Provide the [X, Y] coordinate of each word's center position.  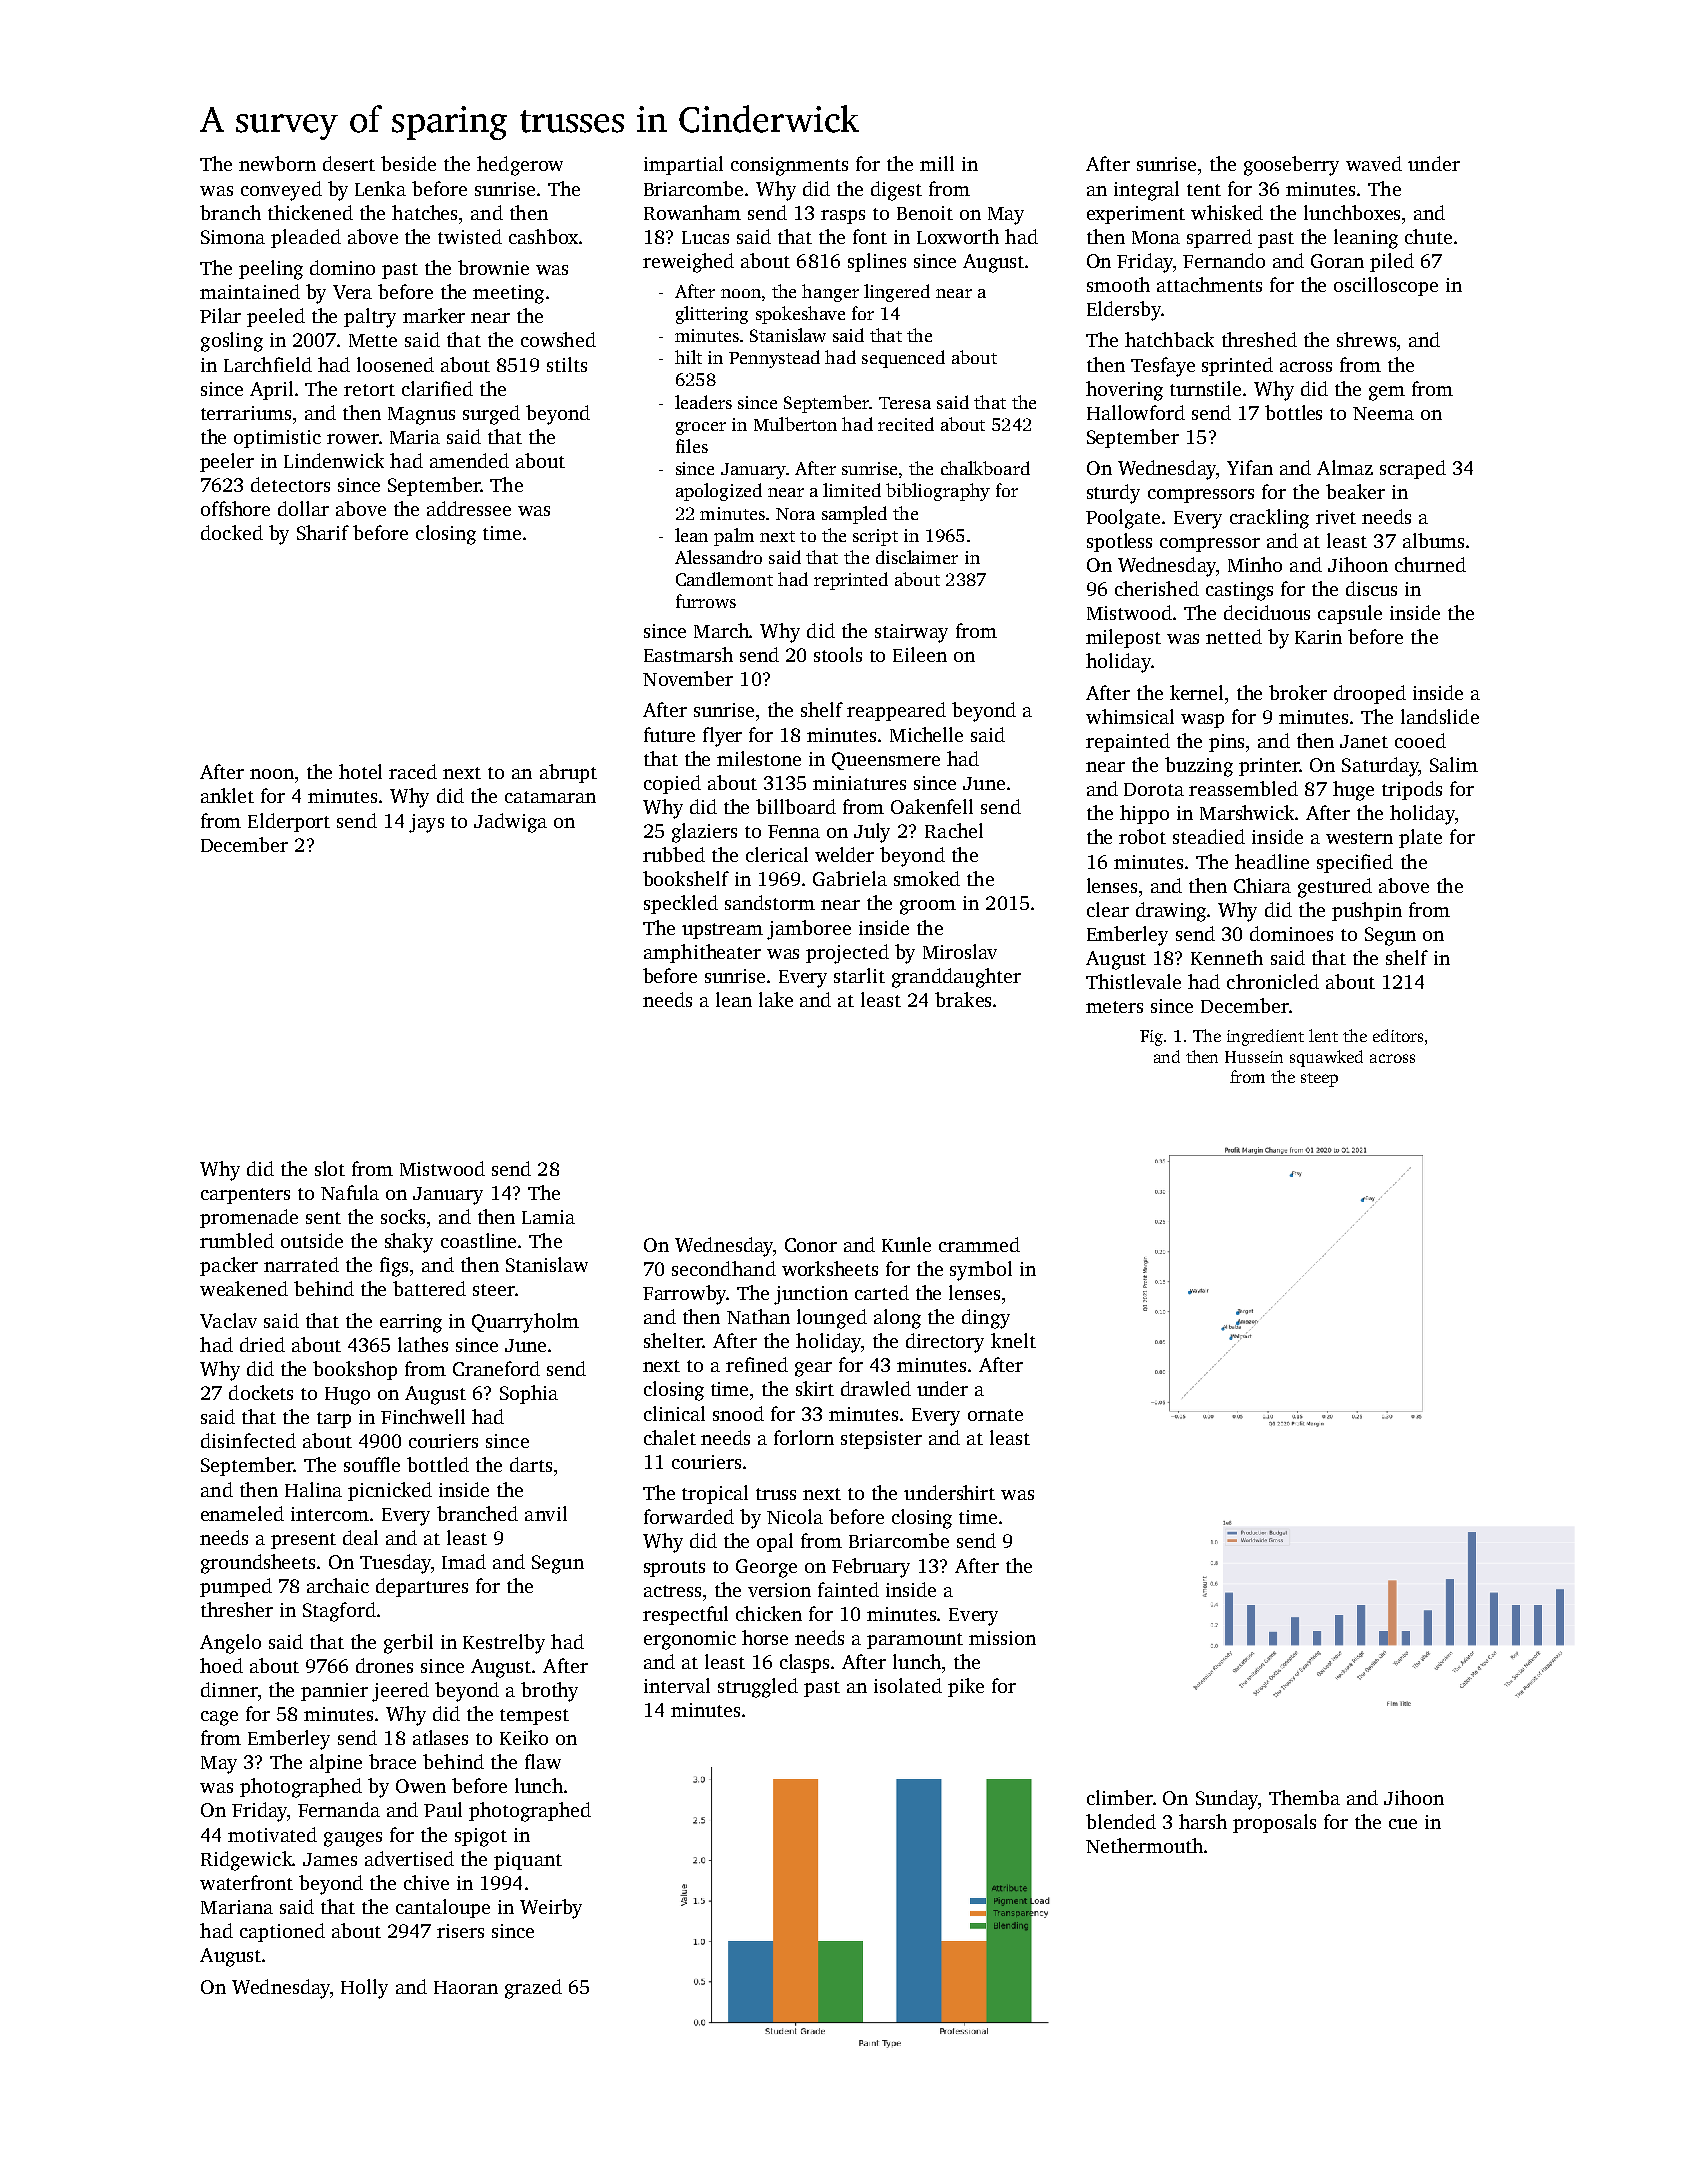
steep [1319, 1080]
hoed [221, 1665]
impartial [683, 165]
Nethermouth [1144, 1845]
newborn [277, 163]
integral [1146, 191]
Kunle [906, 1244]
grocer [701, 428]
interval [677, 1685]
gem [1387, 393]
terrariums [246, 413]
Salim [1454, 764]
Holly [364, 1989]
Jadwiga [510, 823]
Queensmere [886, 761]
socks [403, 1216]
